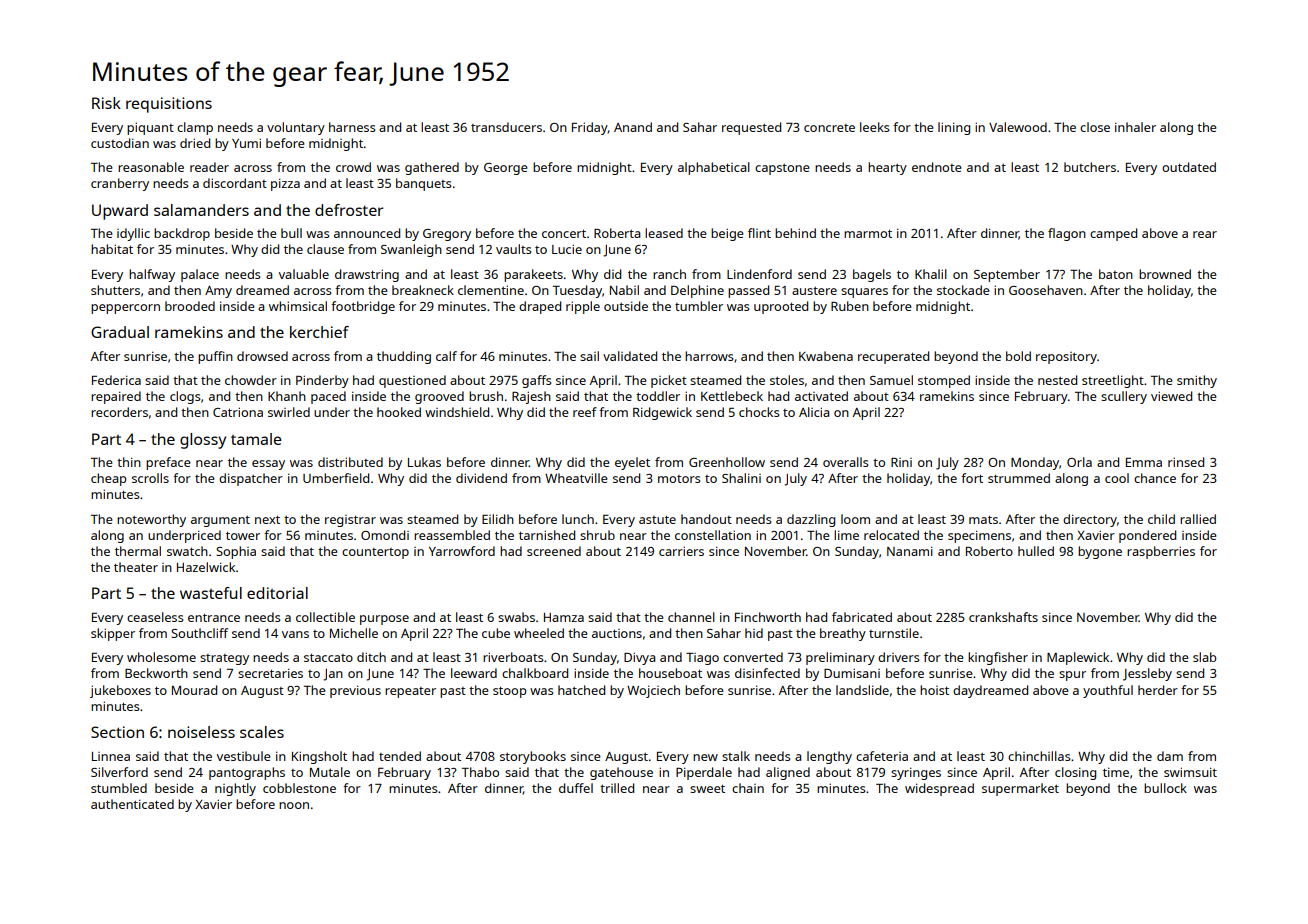 This screenshot has height=924, width=1308. I want to click on nested, so click(1057, 380).
